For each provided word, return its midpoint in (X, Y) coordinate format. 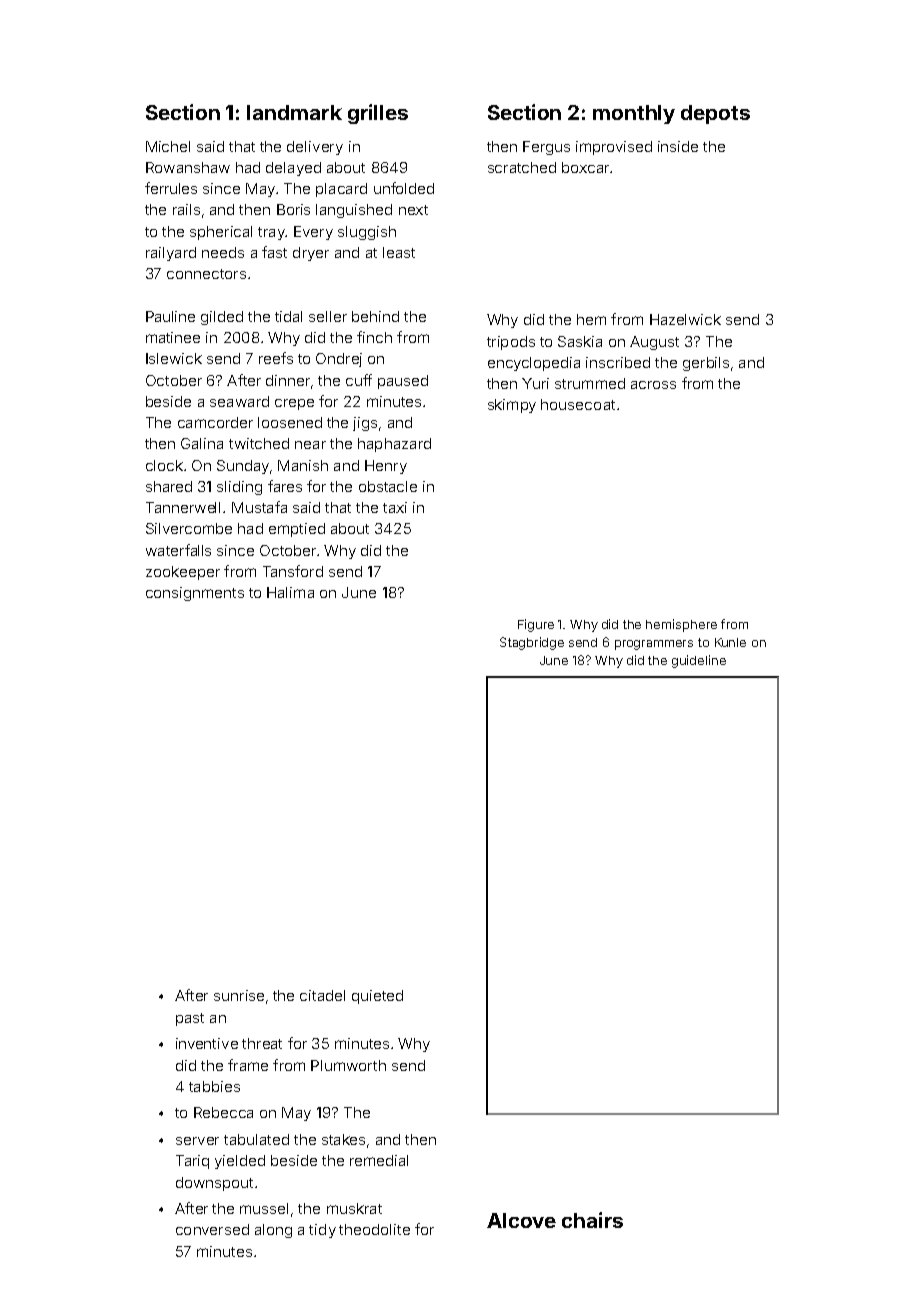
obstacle (388, 486)
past (190, 1019)
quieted (377, 997)
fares (285, 486)
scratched (522, 167)
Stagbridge (532, 643)
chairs (592, 1220)
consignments (195, 594)
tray (271, 233)
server (197, 1141)
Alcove (521, 1220)
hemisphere (681, 625)
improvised (614, 148)
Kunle (730, 642)
